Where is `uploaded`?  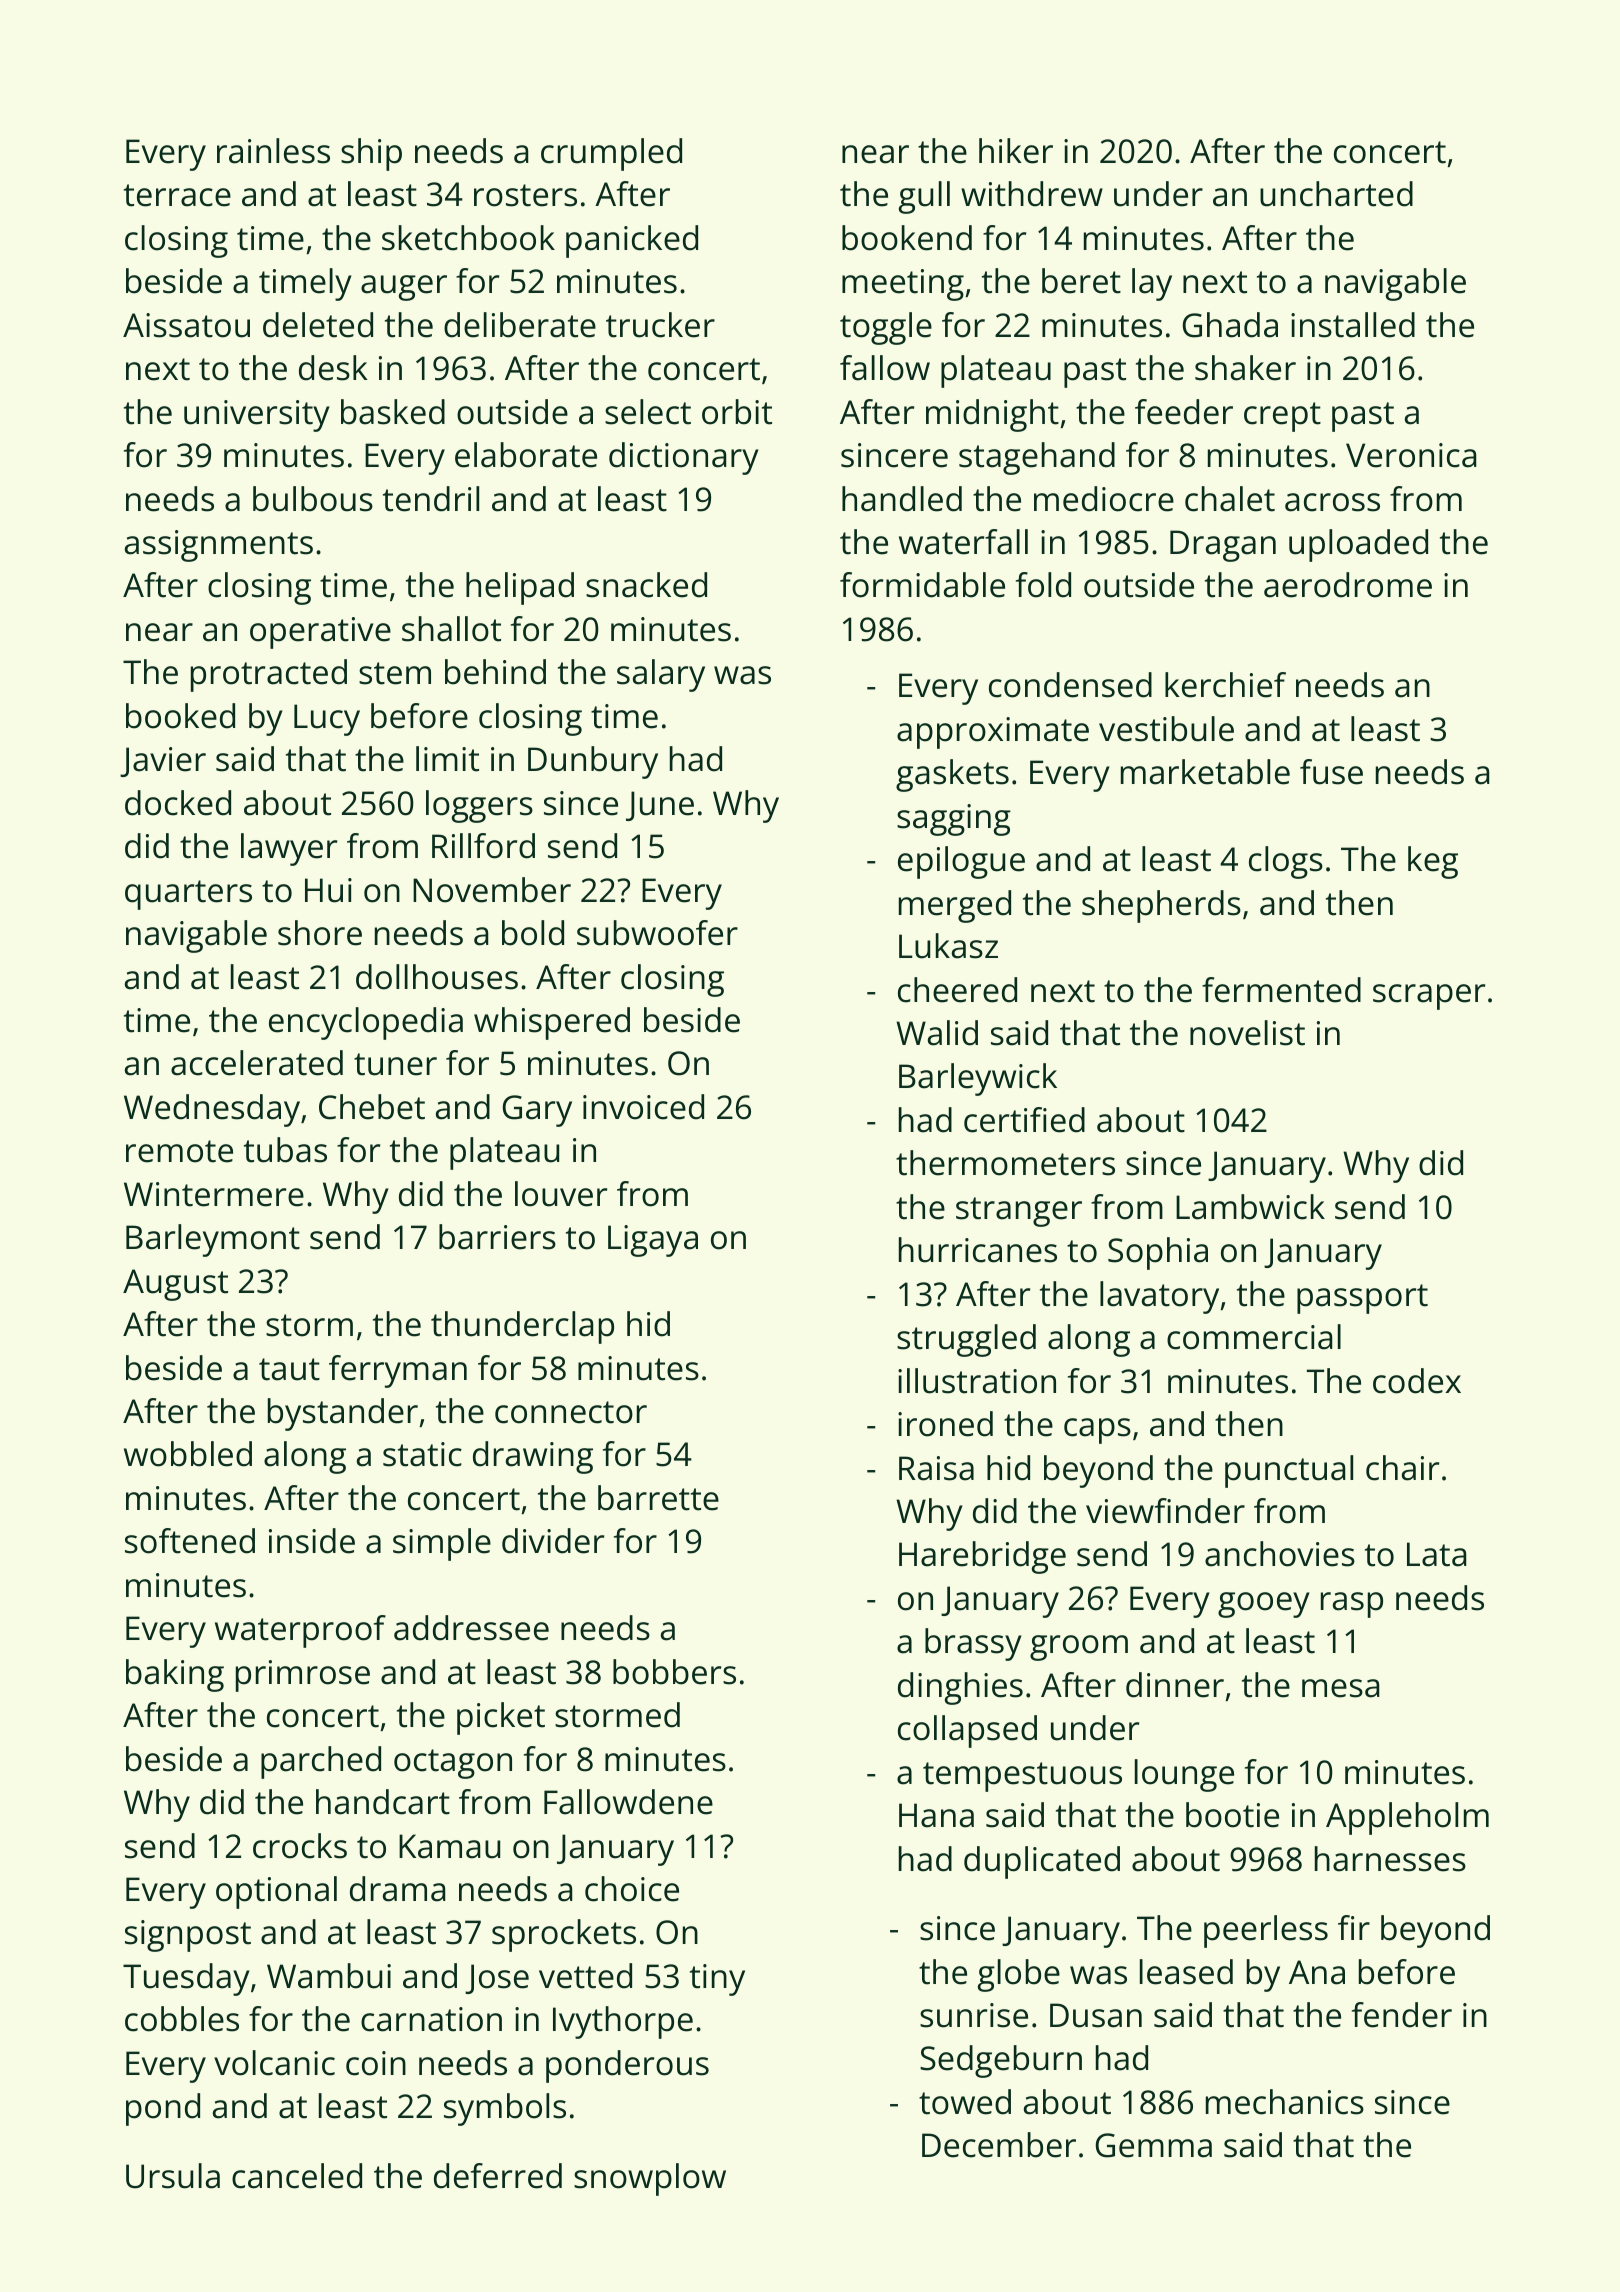 uploaded is located at coordinates (1358, 545).
